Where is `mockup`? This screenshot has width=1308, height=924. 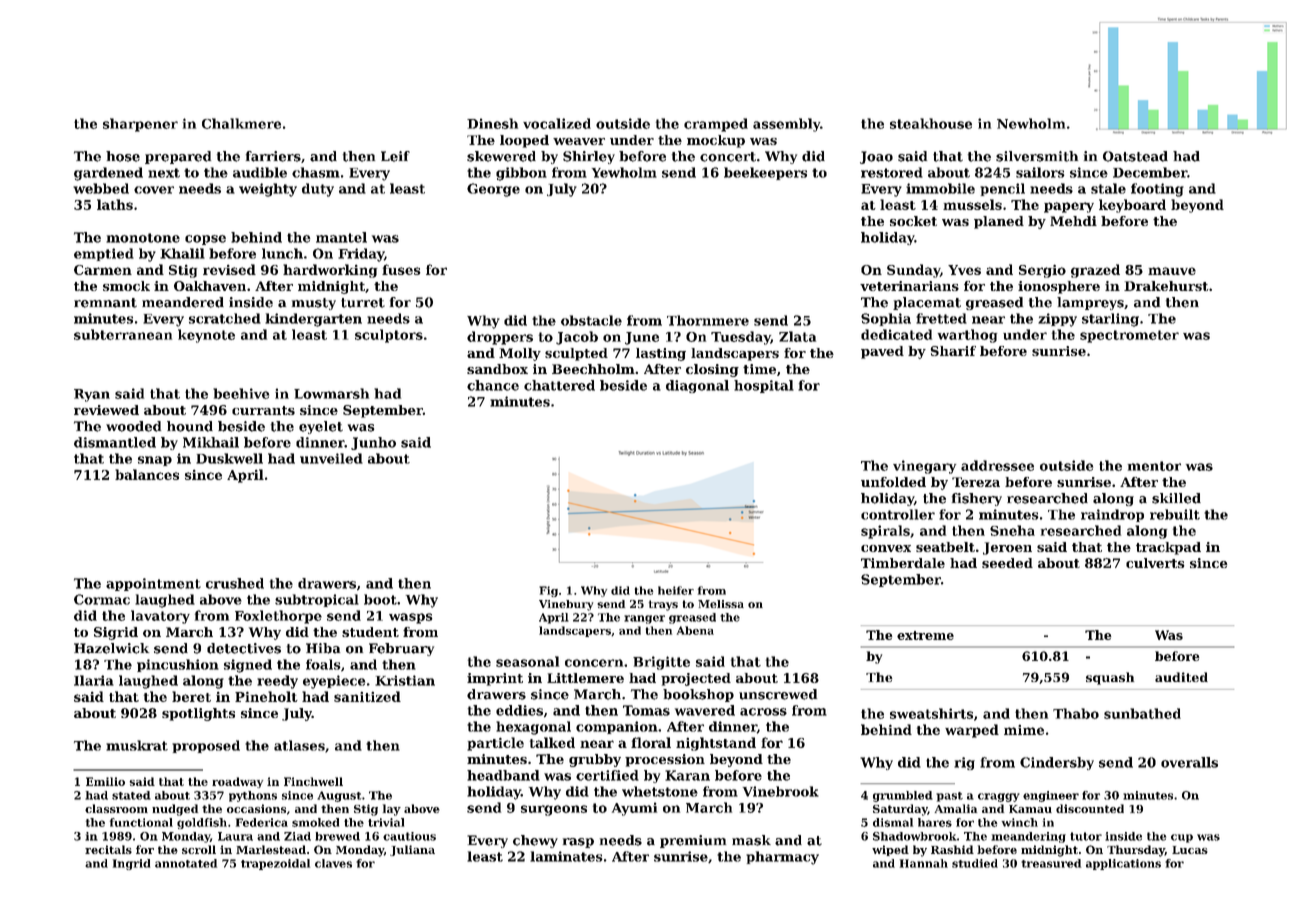 mockup is located at coordinates (716, 141).
